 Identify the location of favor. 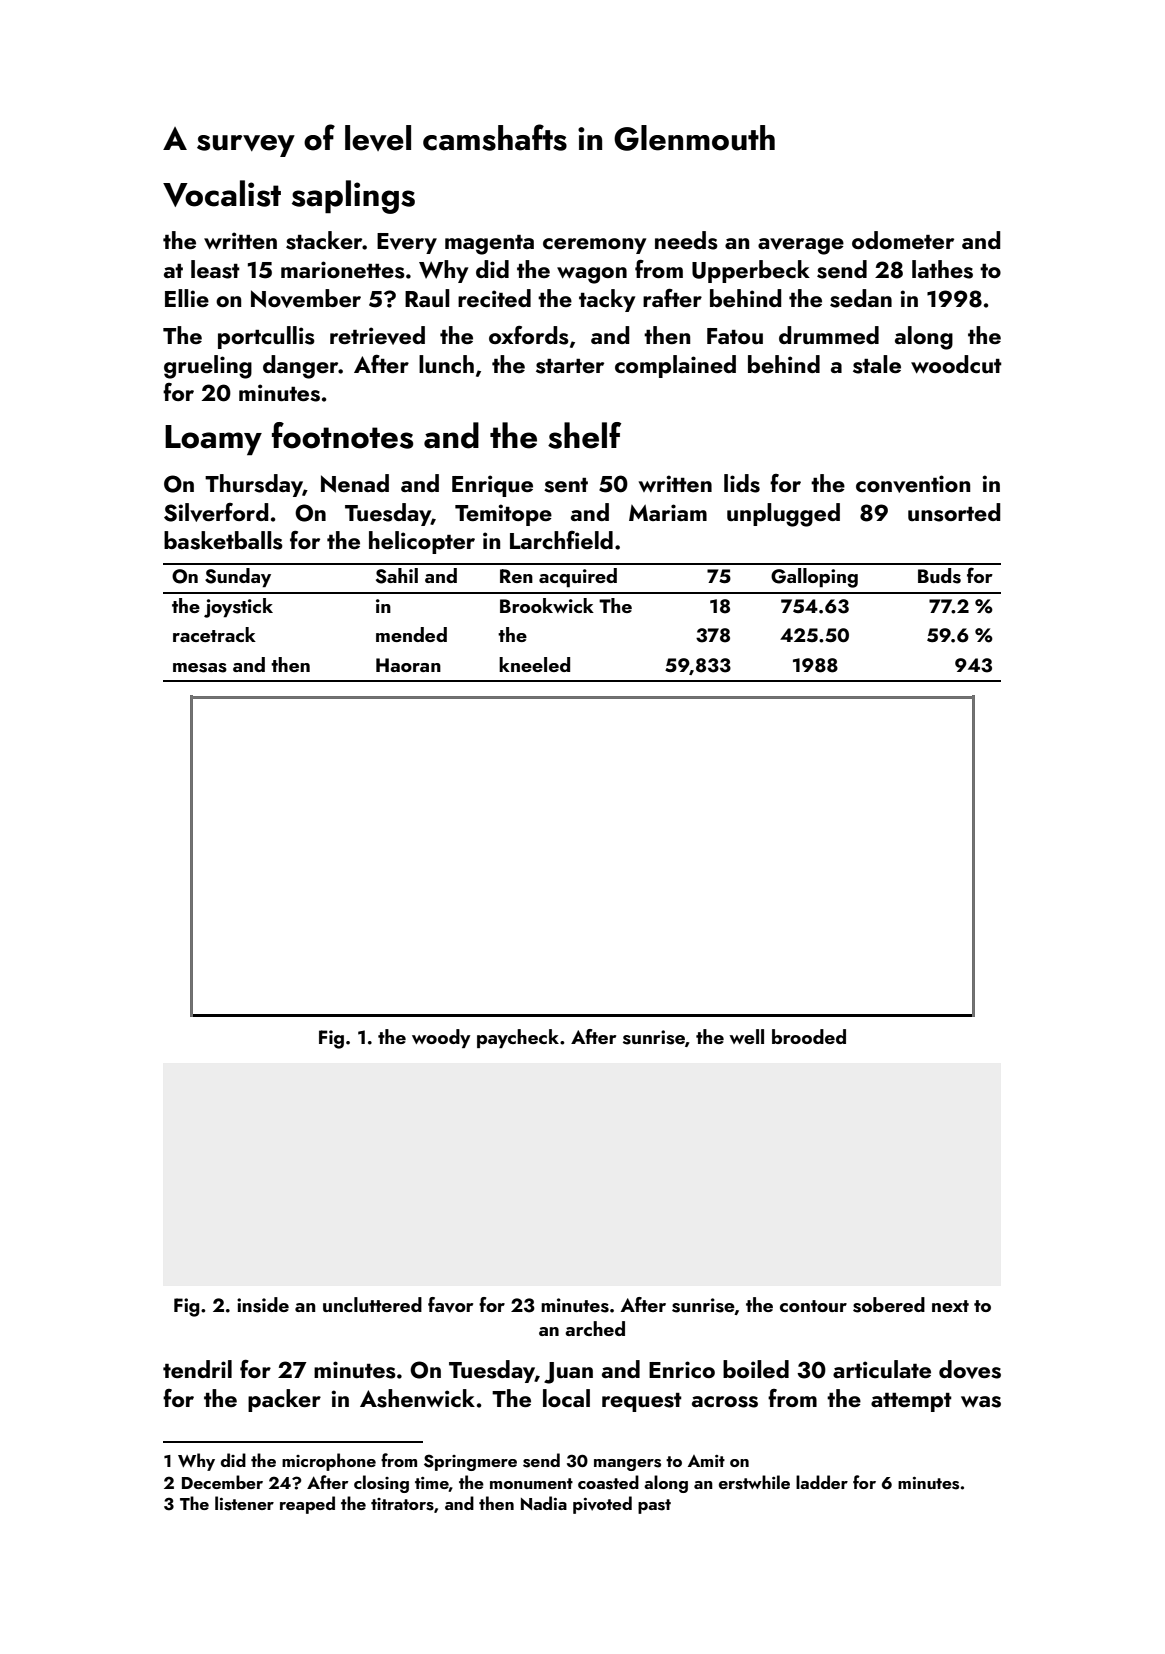
(450, 1305).
